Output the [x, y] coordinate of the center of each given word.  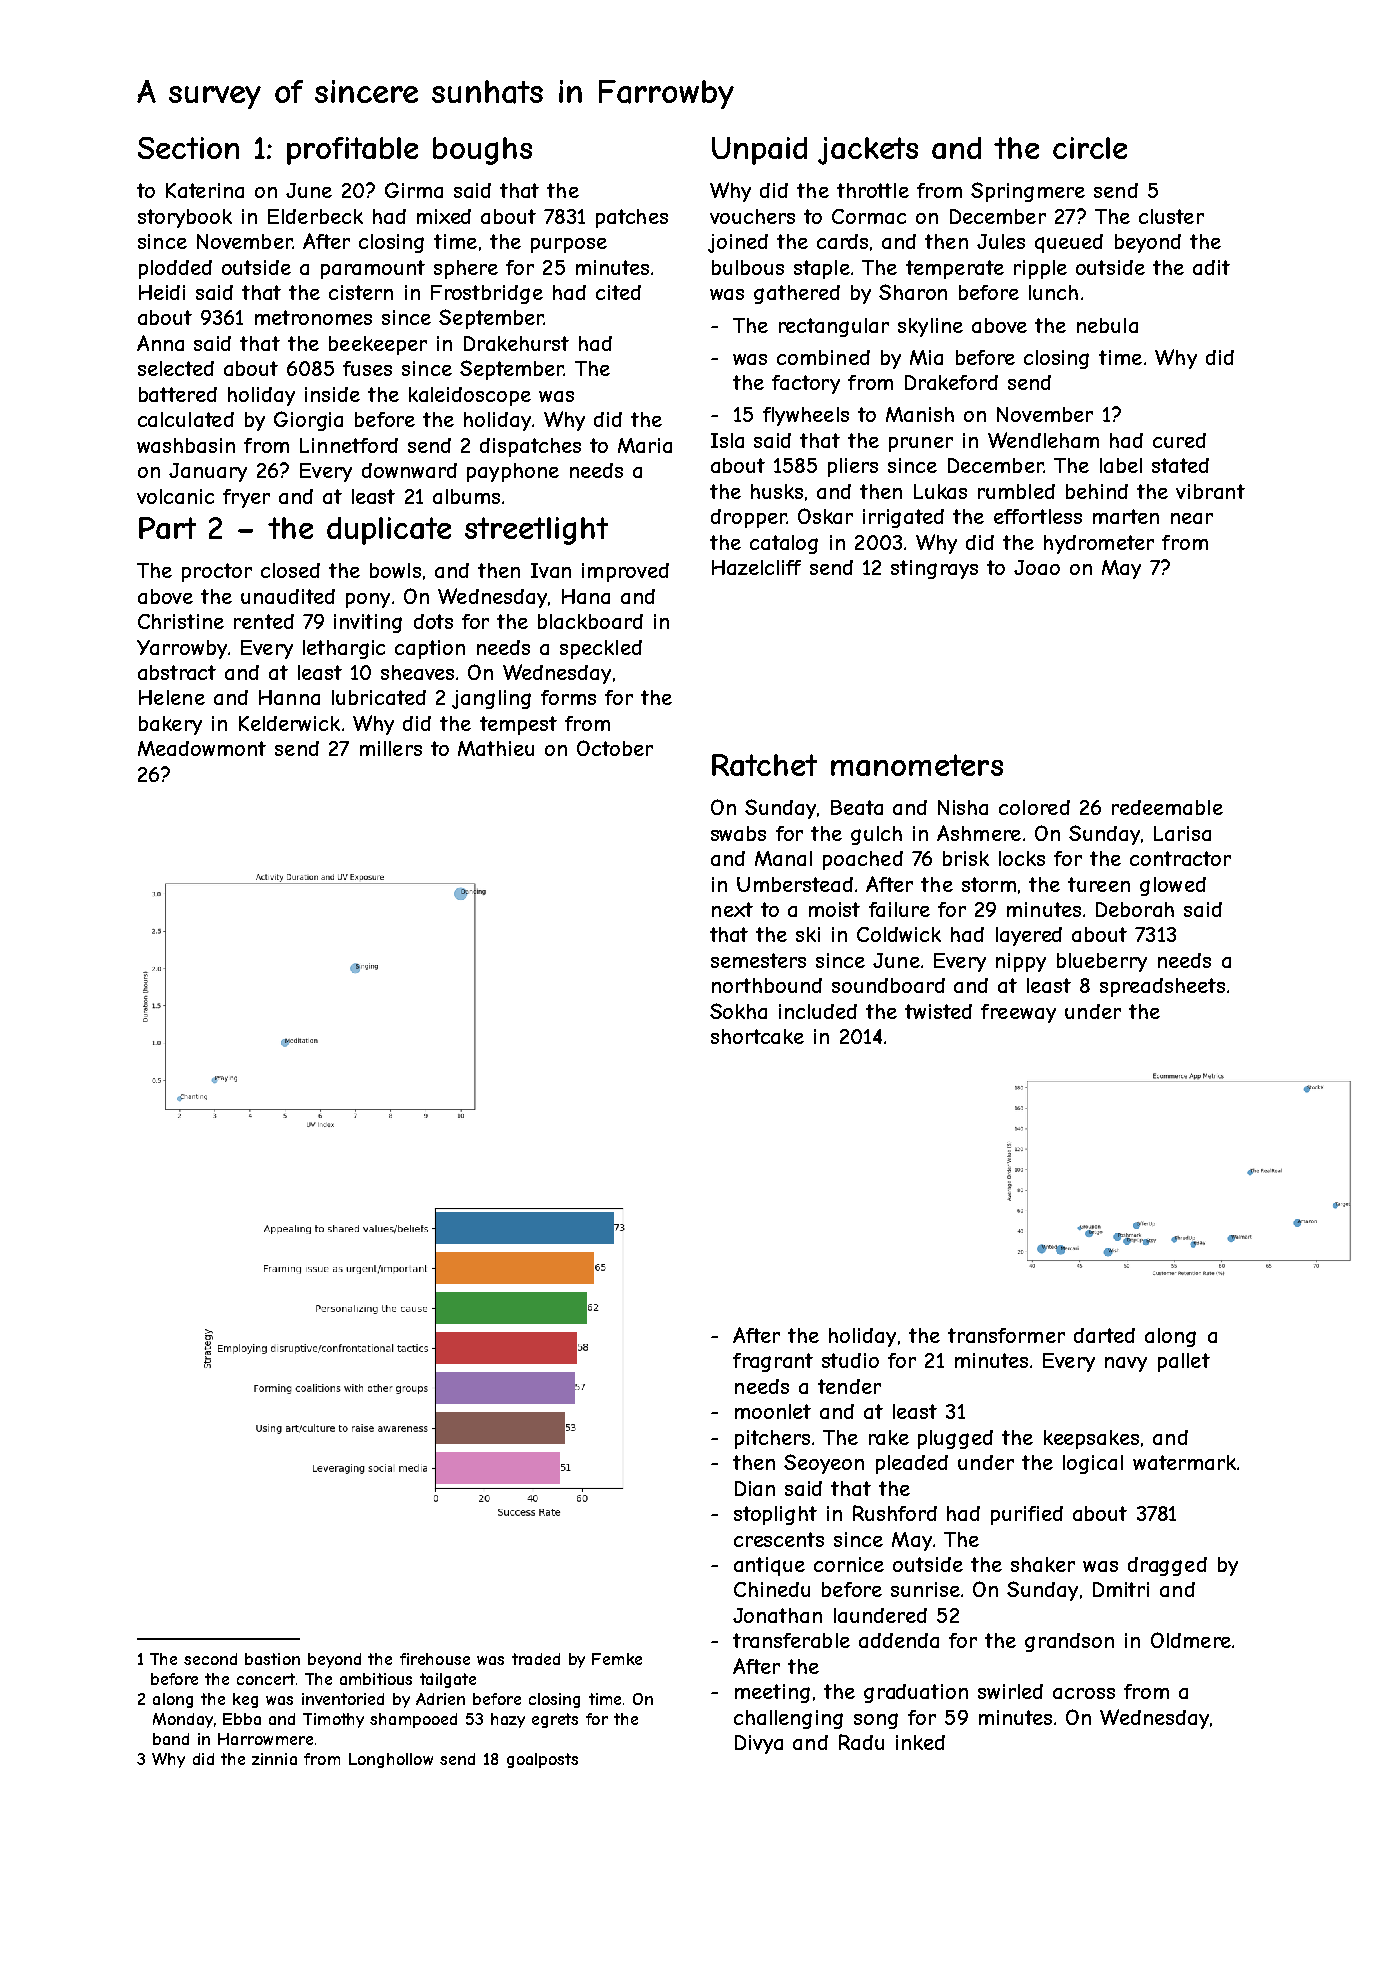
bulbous [748, 267]
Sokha [738, 1011]
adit [1211, 267]
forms [568, 697]
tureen [1099, 884]
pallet [1184, 1362]
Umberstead [795, 884]
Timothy [333, 1720]
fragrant [773, 1362]
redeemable [1167, 807]
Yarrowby [182, 649]
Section [188, 148]
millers [391, 748]
